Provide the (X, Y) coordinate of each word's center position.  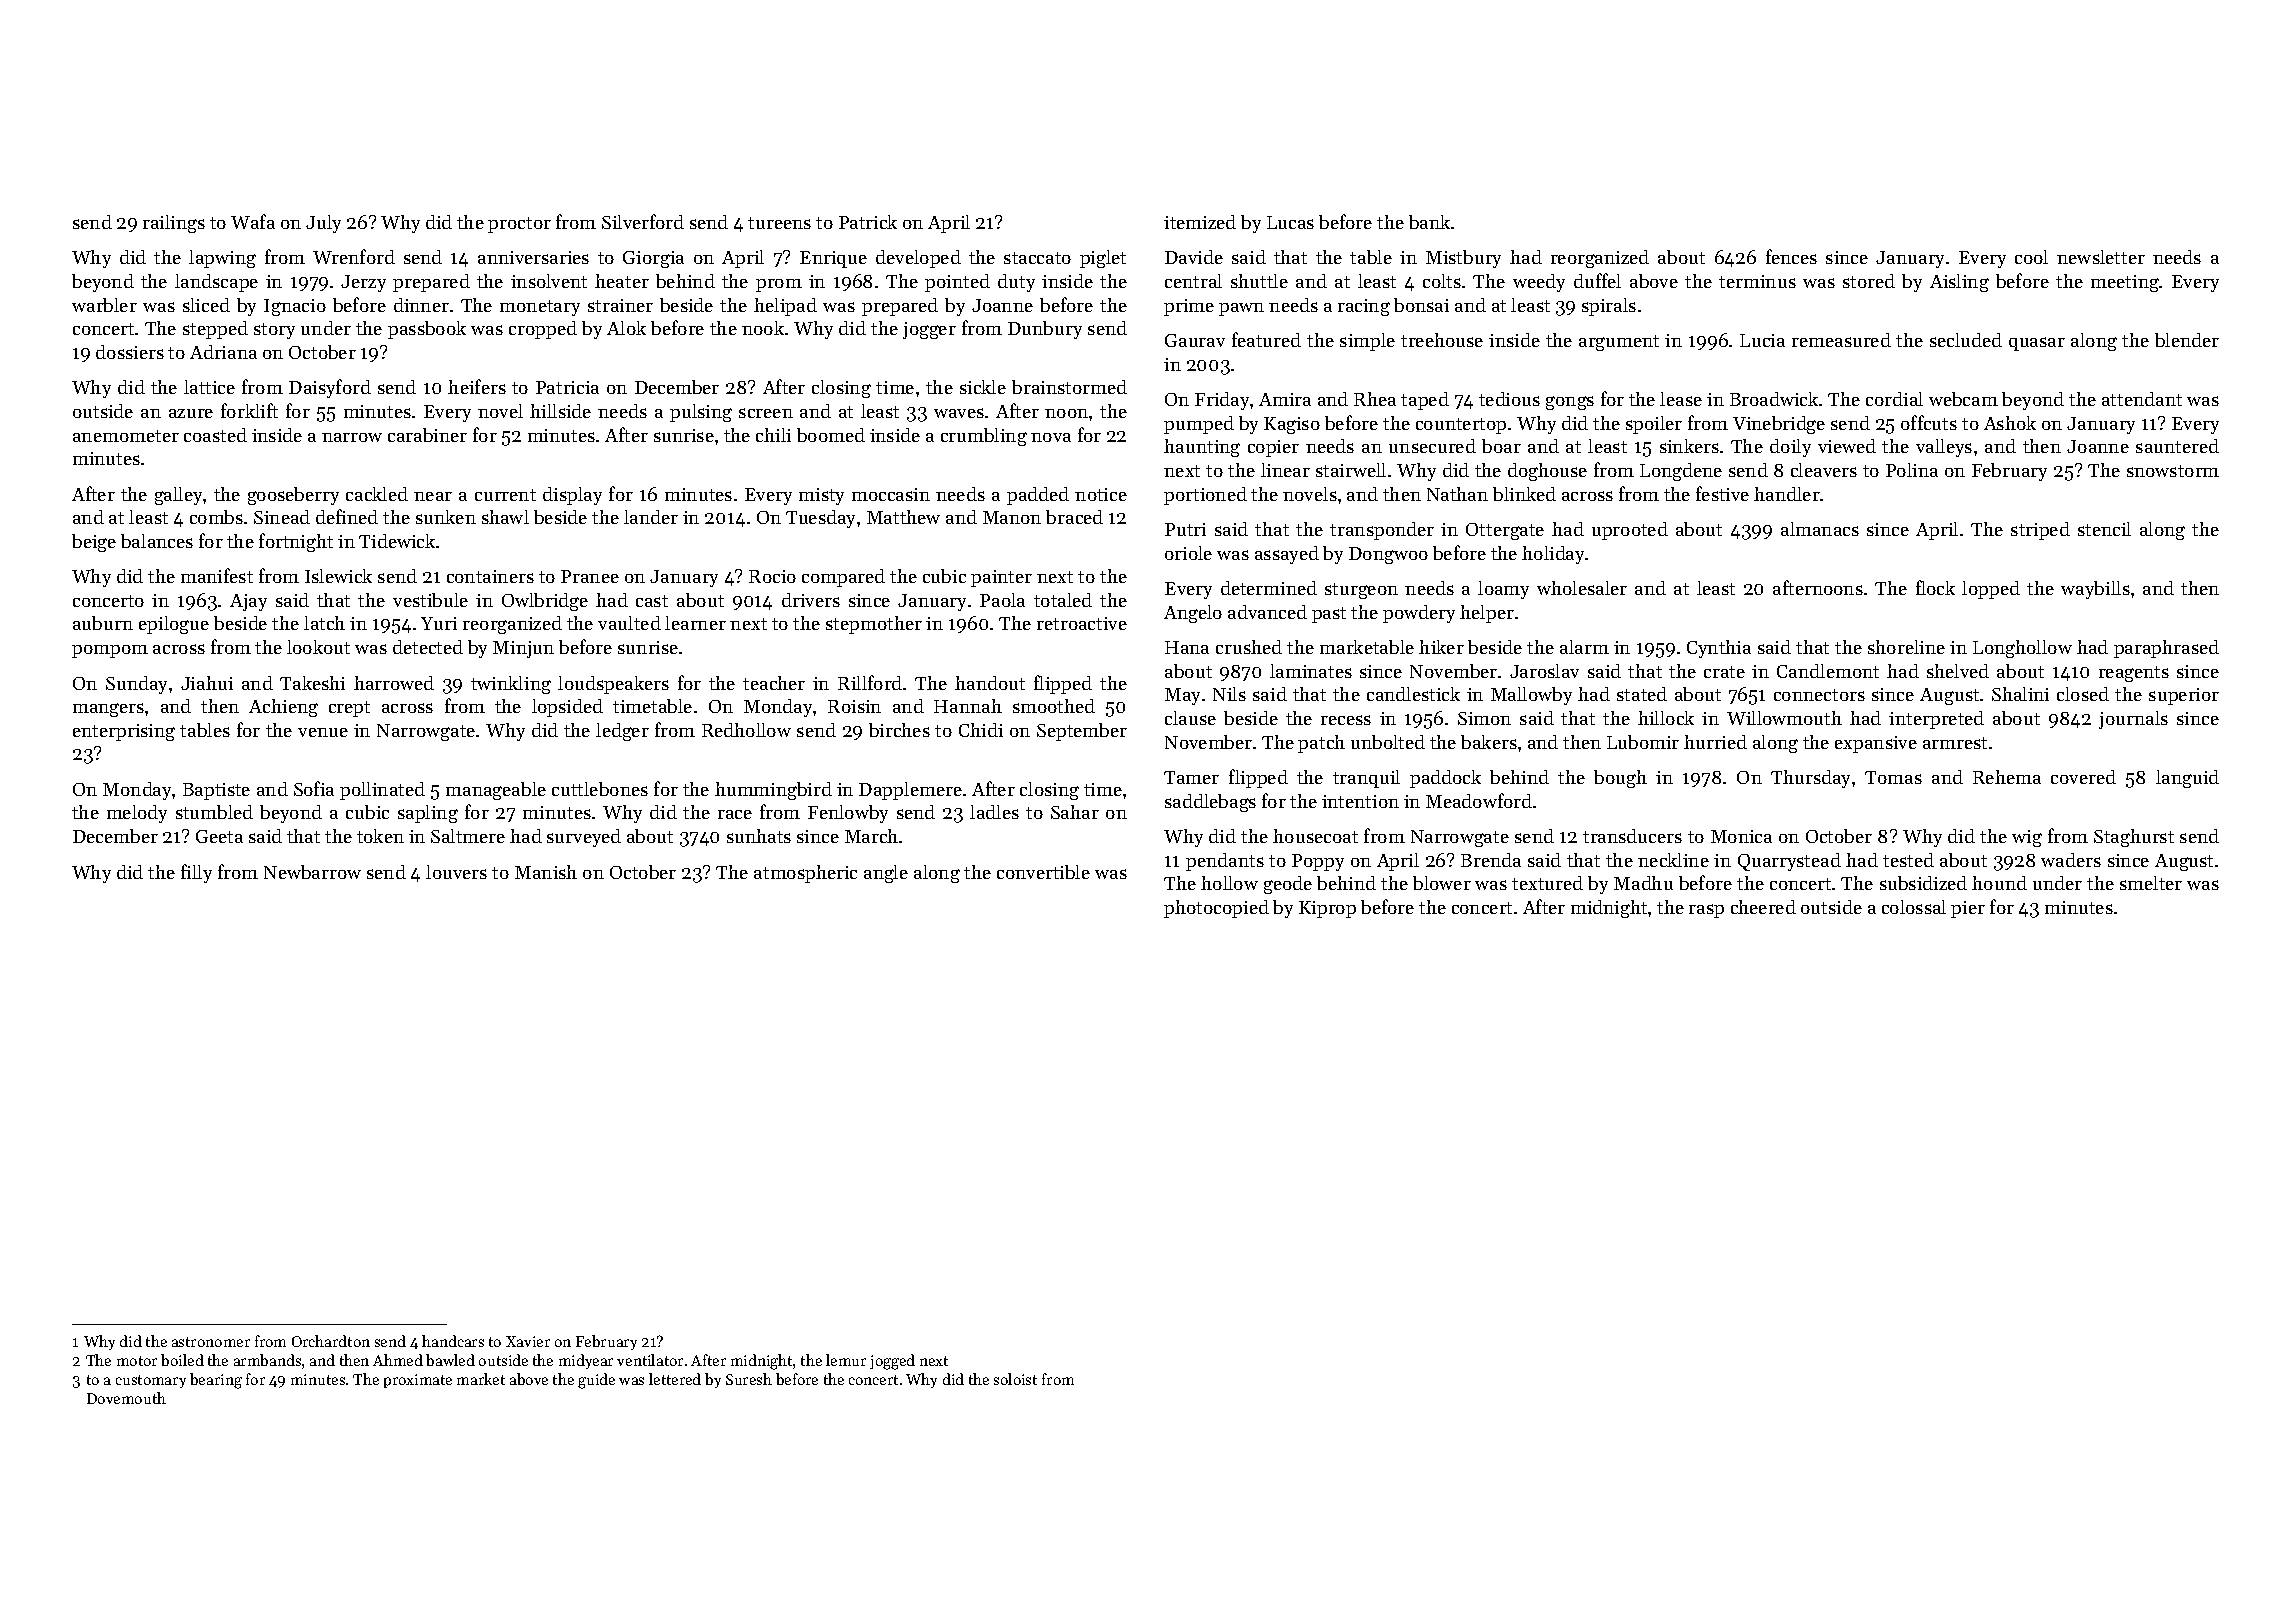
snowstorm (2173, 471)
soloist (1015, 1379)
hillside (560, 411)
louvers (456, 872)
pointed (957, 283)
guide (596, 1381)
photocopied (1216, 909)
